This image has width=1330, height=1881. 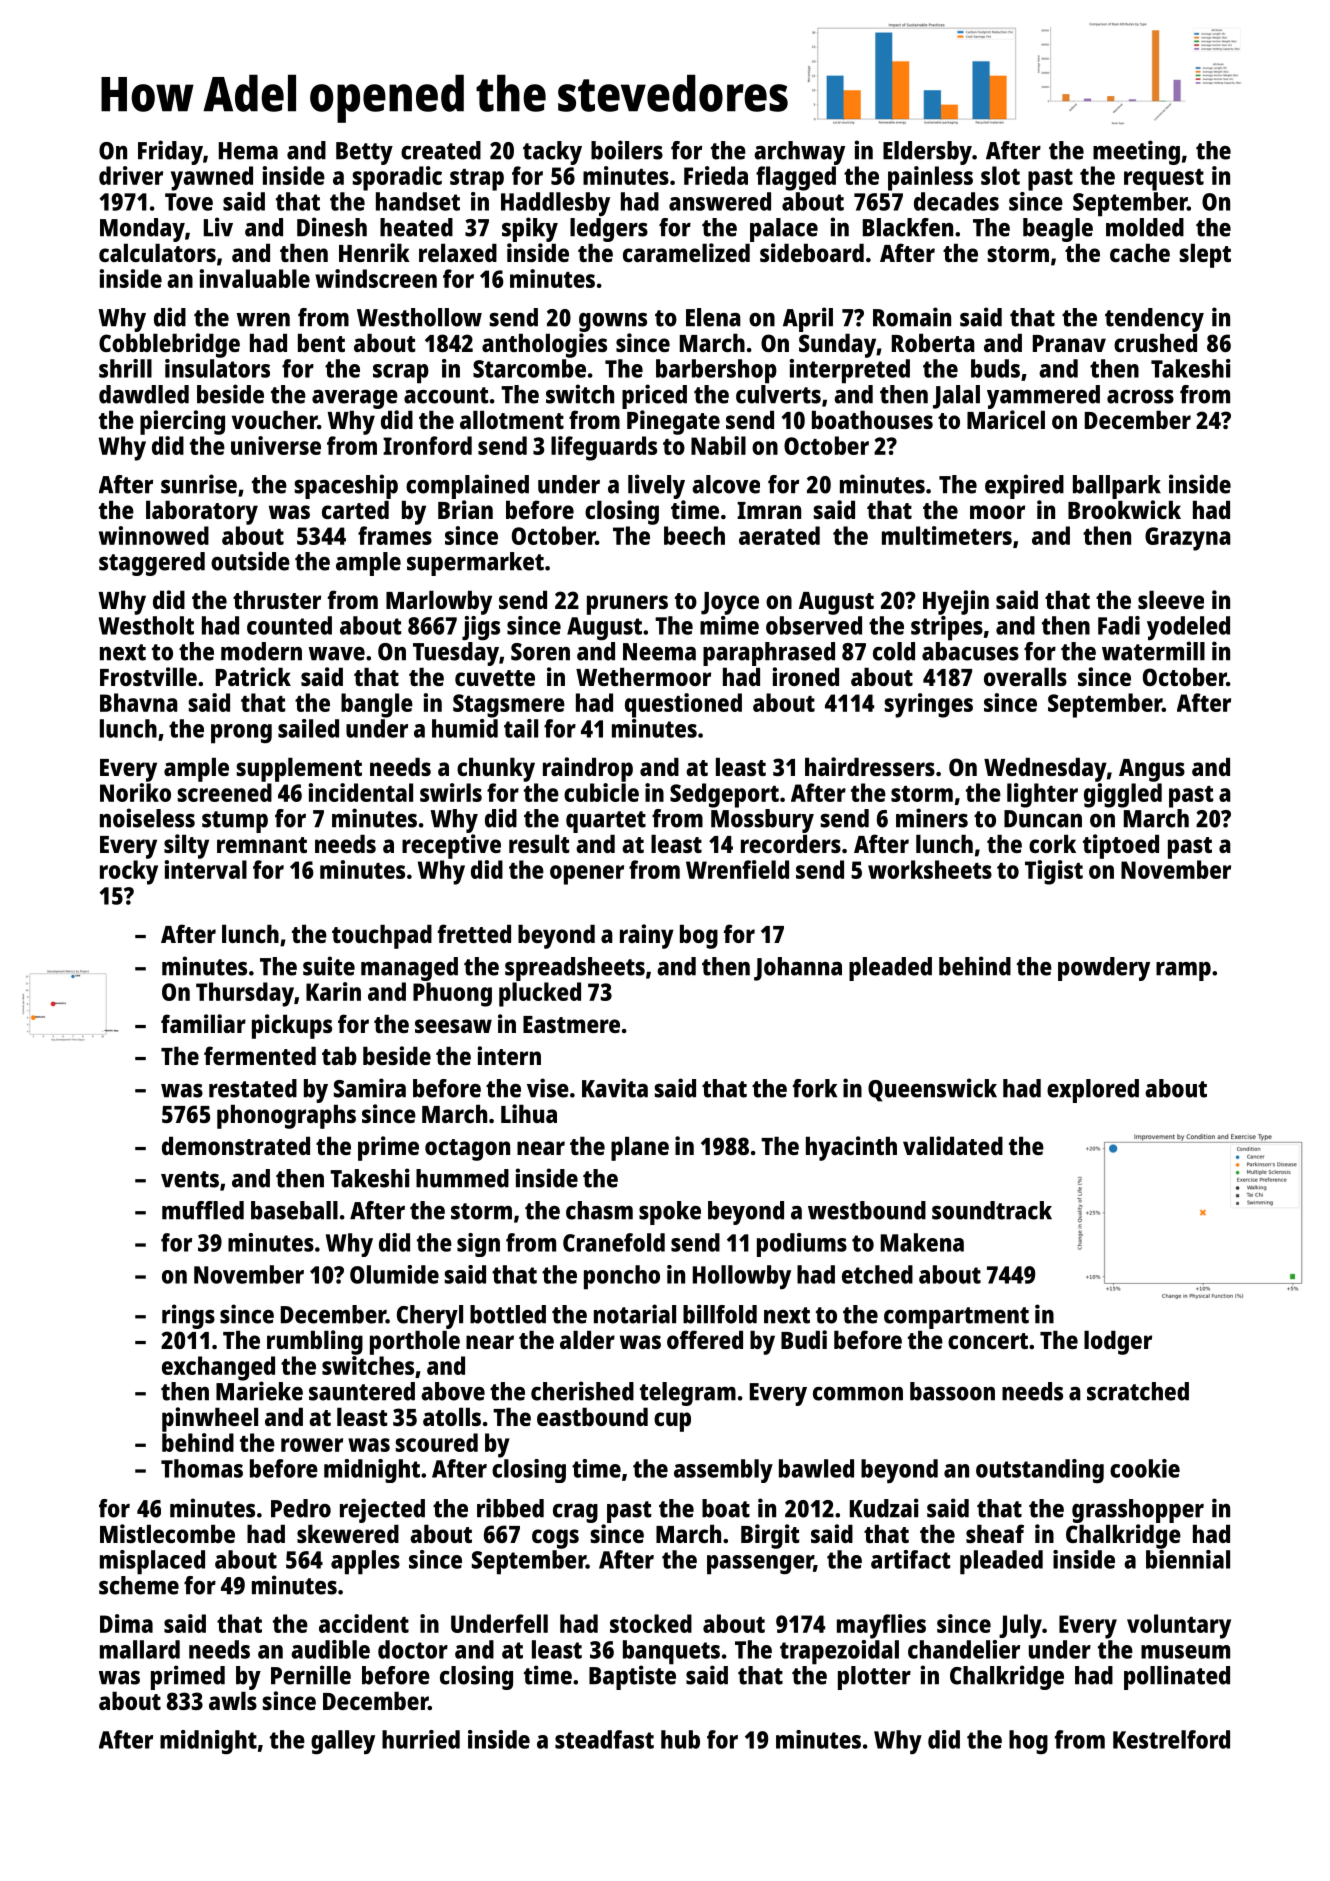 What do you see at coordinates (1136, 152) in the image?
I see `meeting` at bounding box center [1136, 152].
